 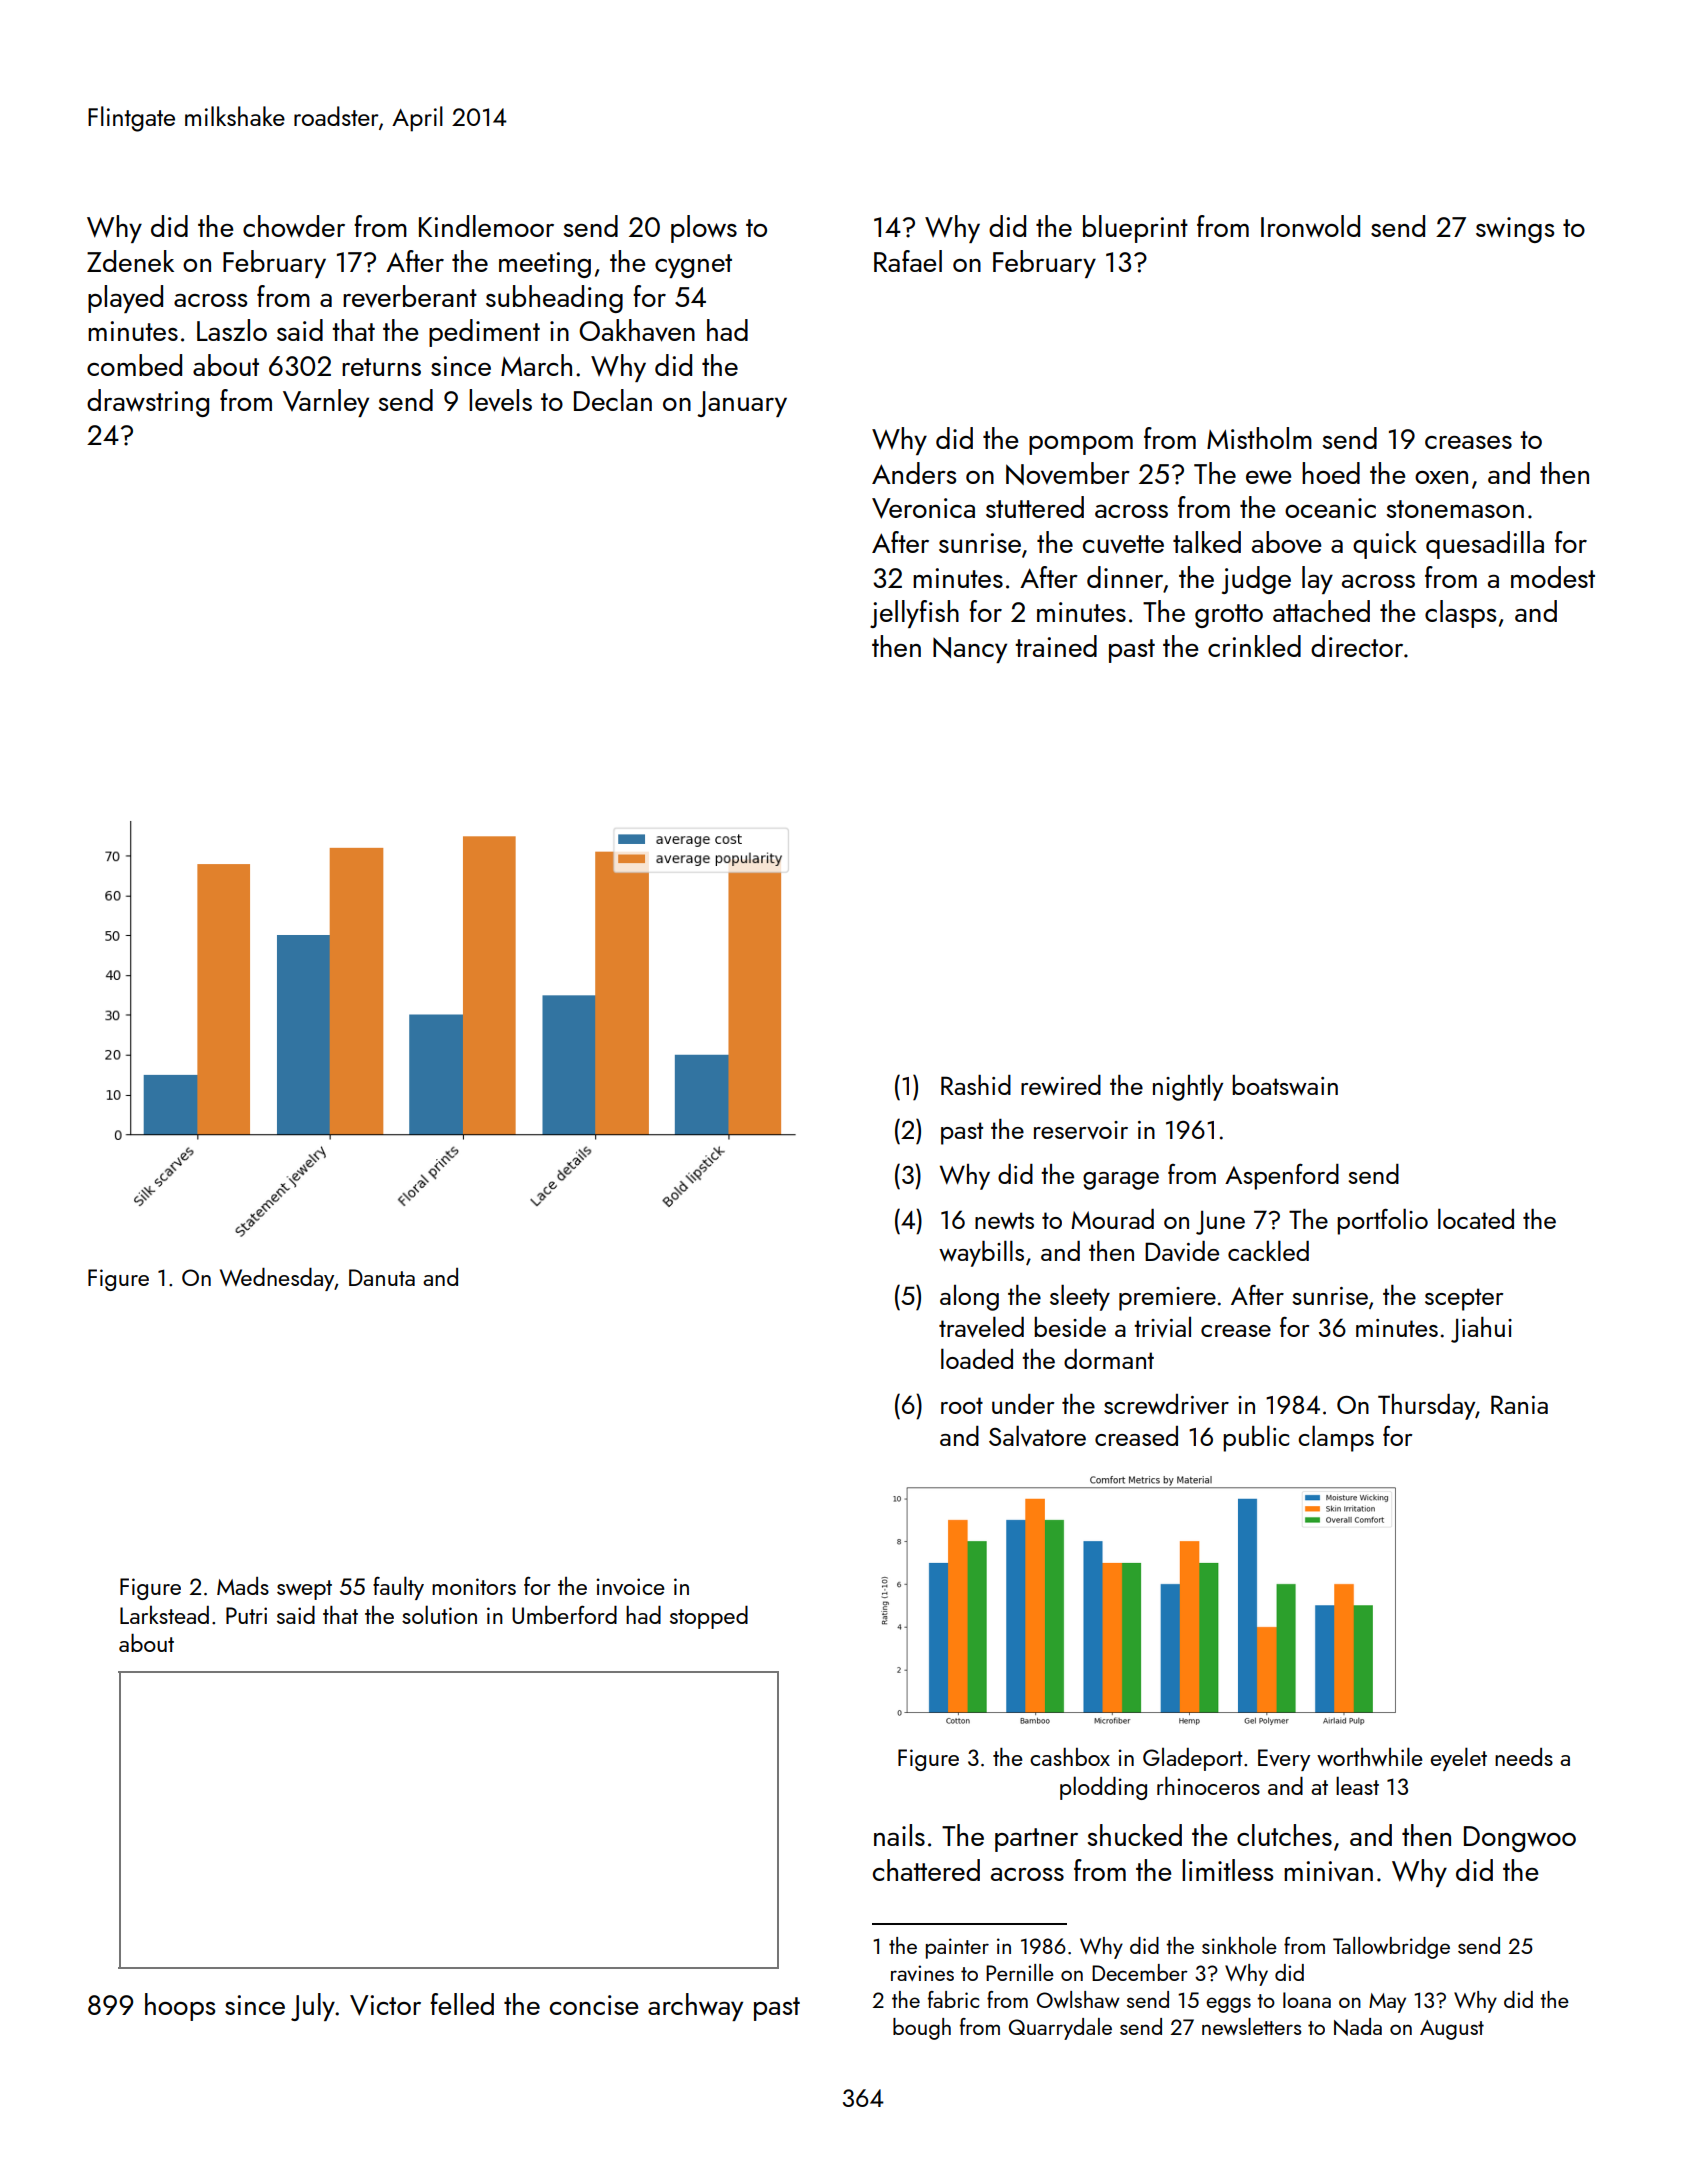 I want to click on newts, so click(x=1004, y=1220).
